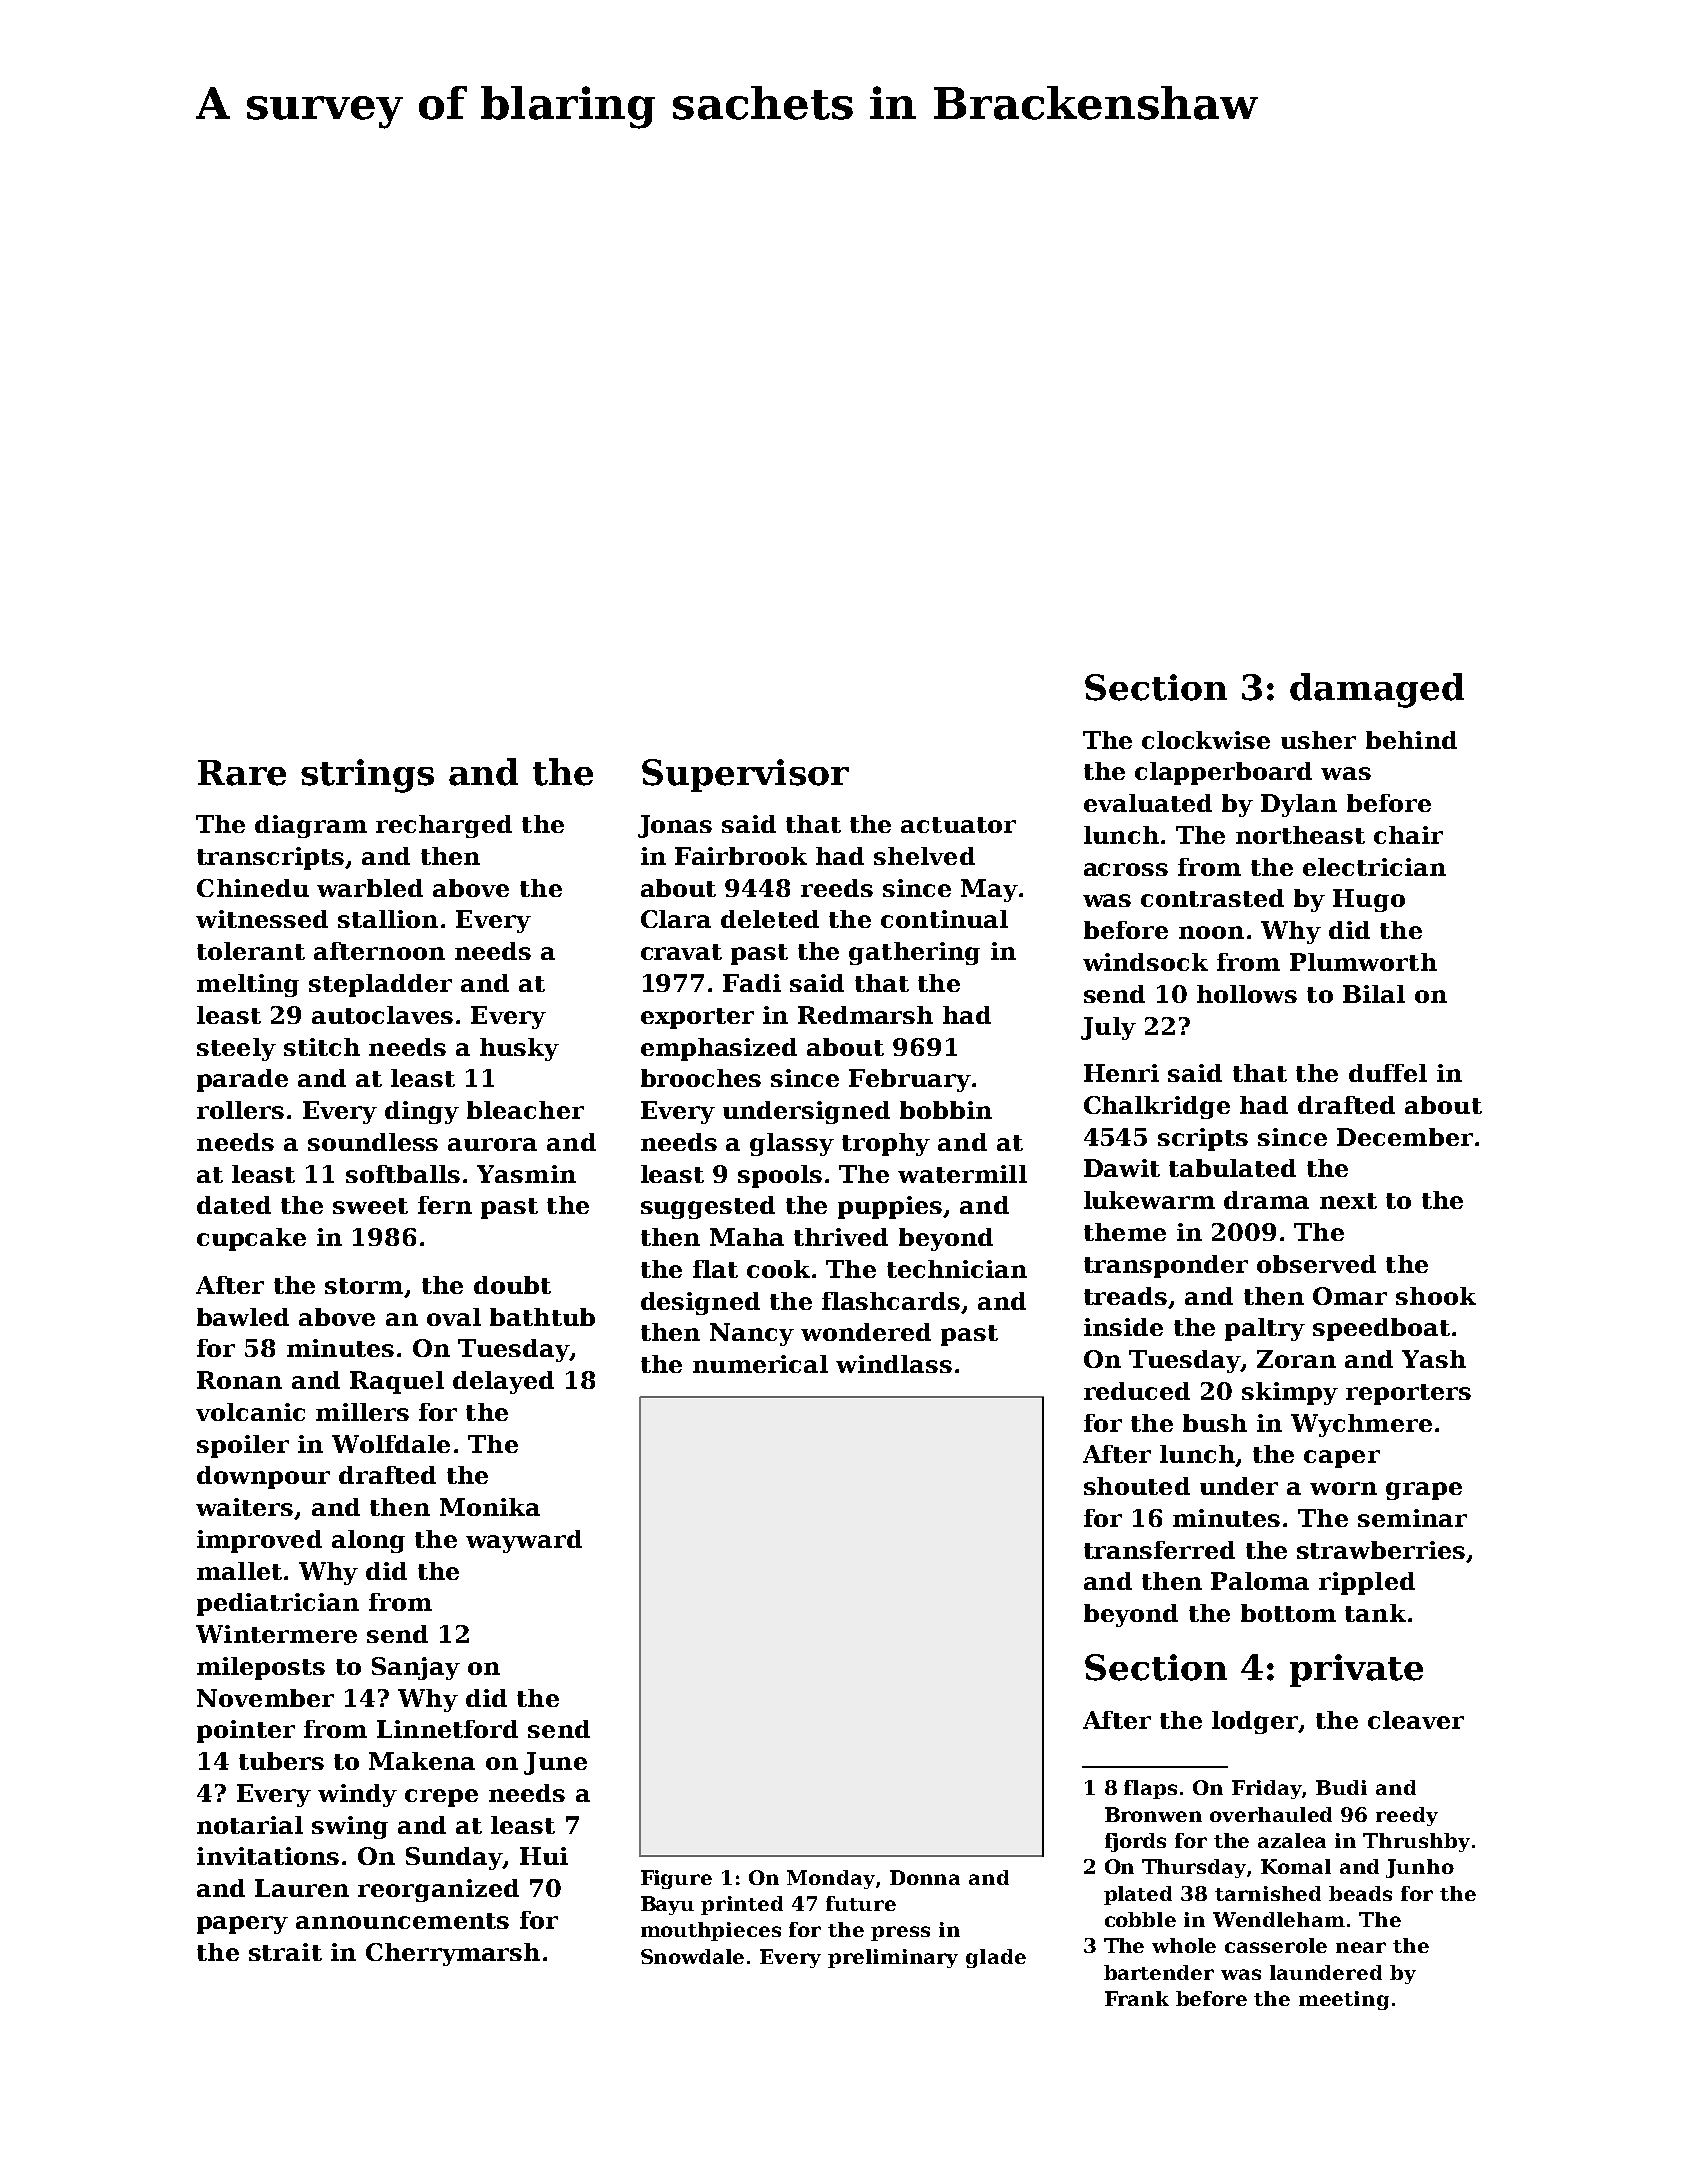  I want to click on Dylan, so click(1299, 805).
